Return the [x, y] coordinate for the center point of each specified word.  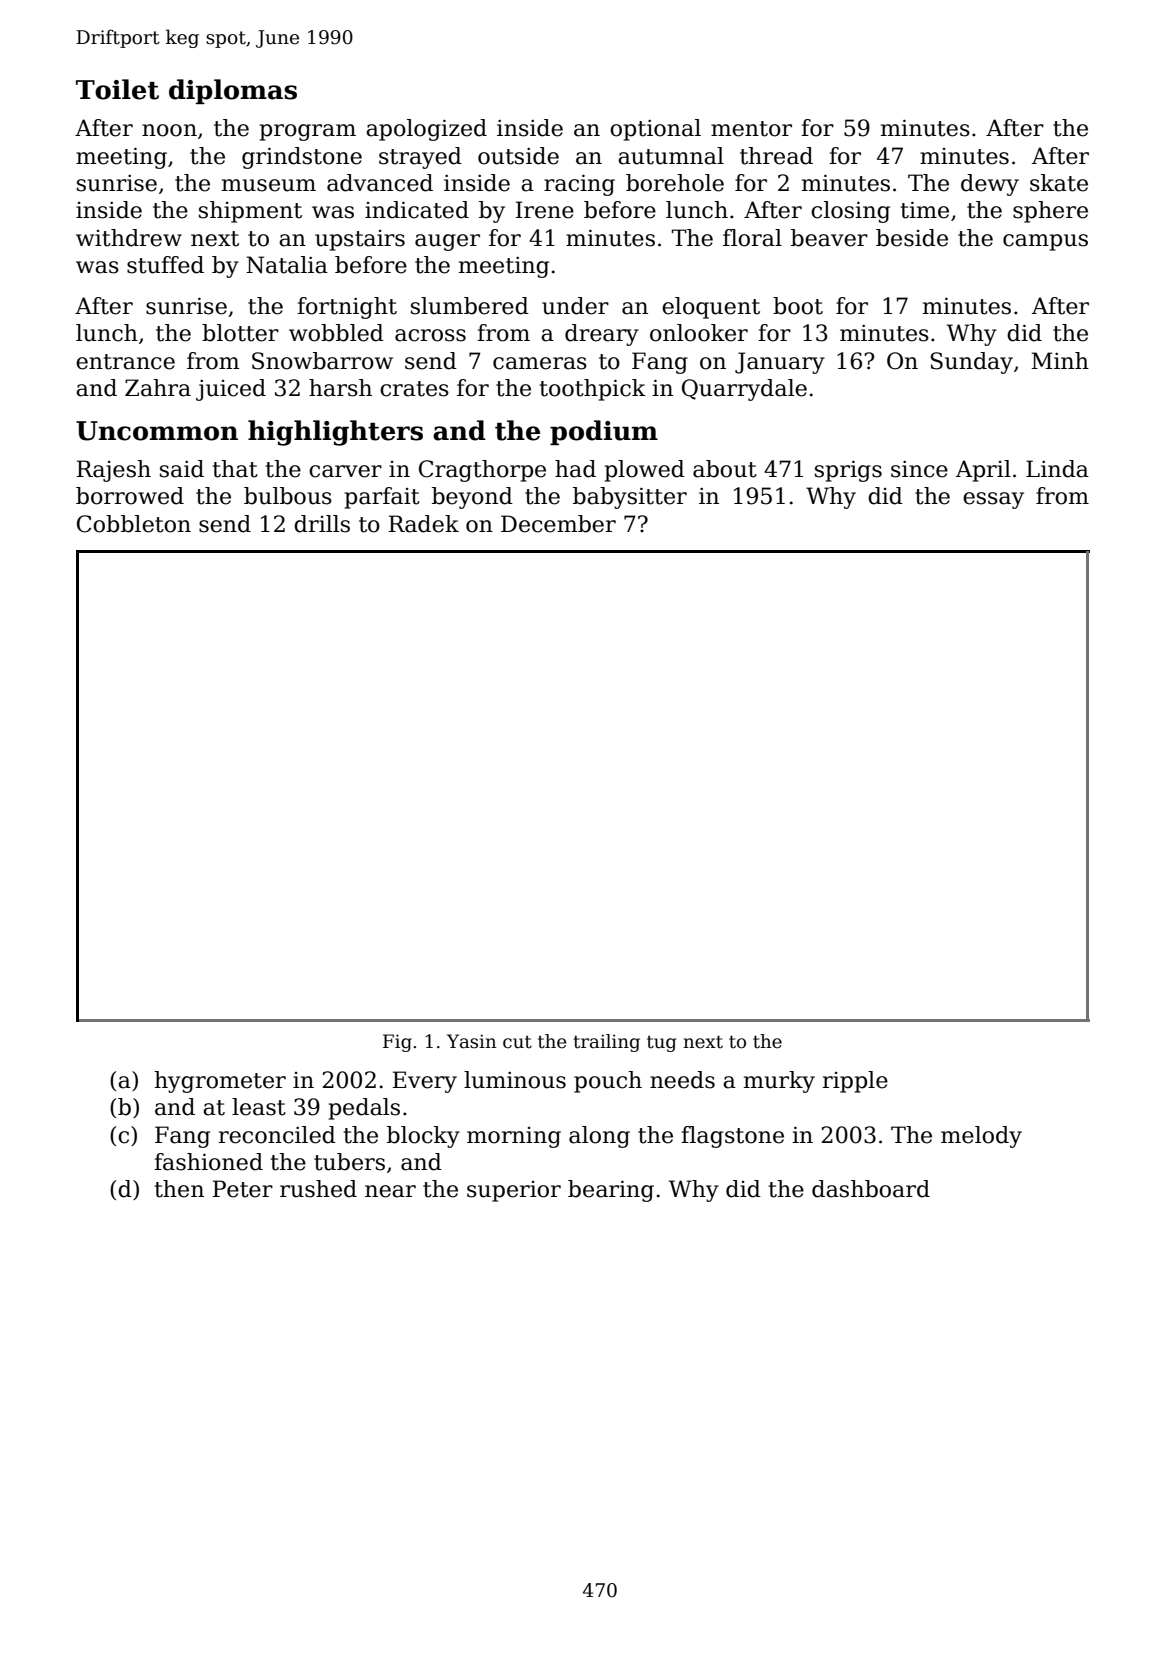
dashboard [871, 1189]
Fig [397, 1043]
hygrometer [220, 1082]
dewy [990, 185]
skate [1059, 183]
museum [269, 185]
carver [345, 471]
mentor [751, 129]
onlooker [699, 333]
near [390, 1191]
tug [661, 1044]
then [179, 1189]
